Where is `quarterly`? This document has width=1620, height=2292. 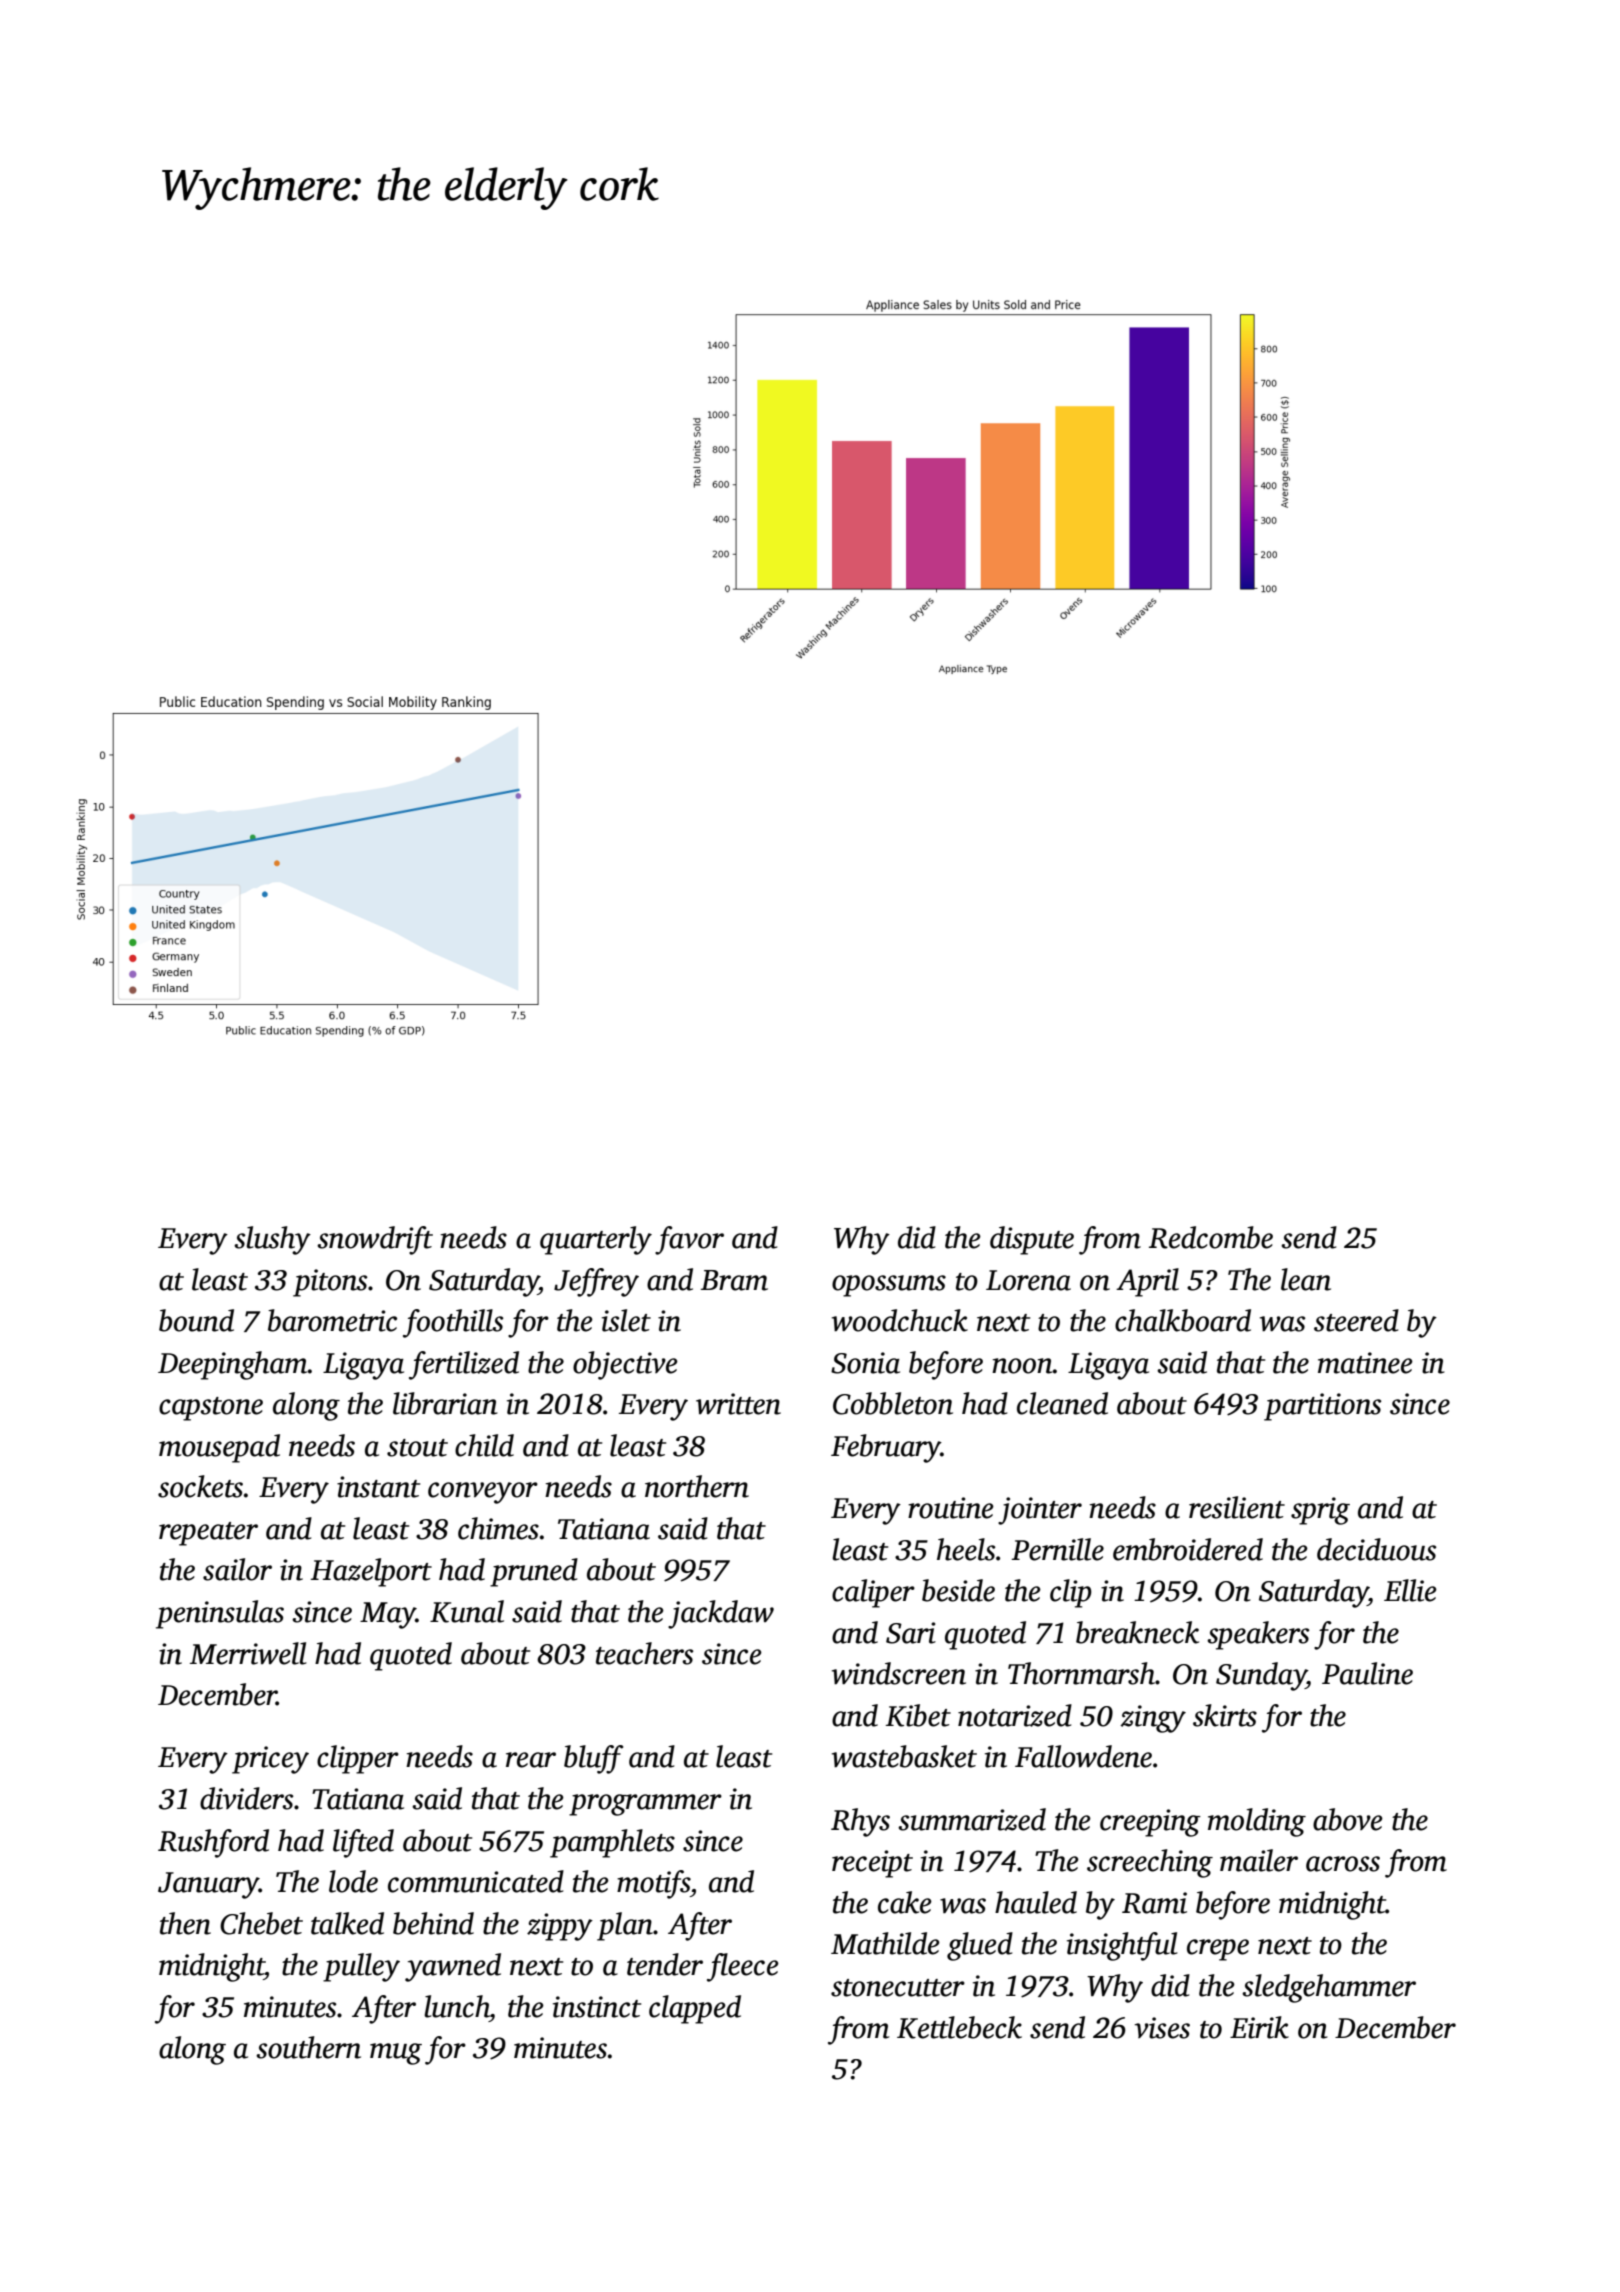 quarterly is located at coordinates (596, 1240).
